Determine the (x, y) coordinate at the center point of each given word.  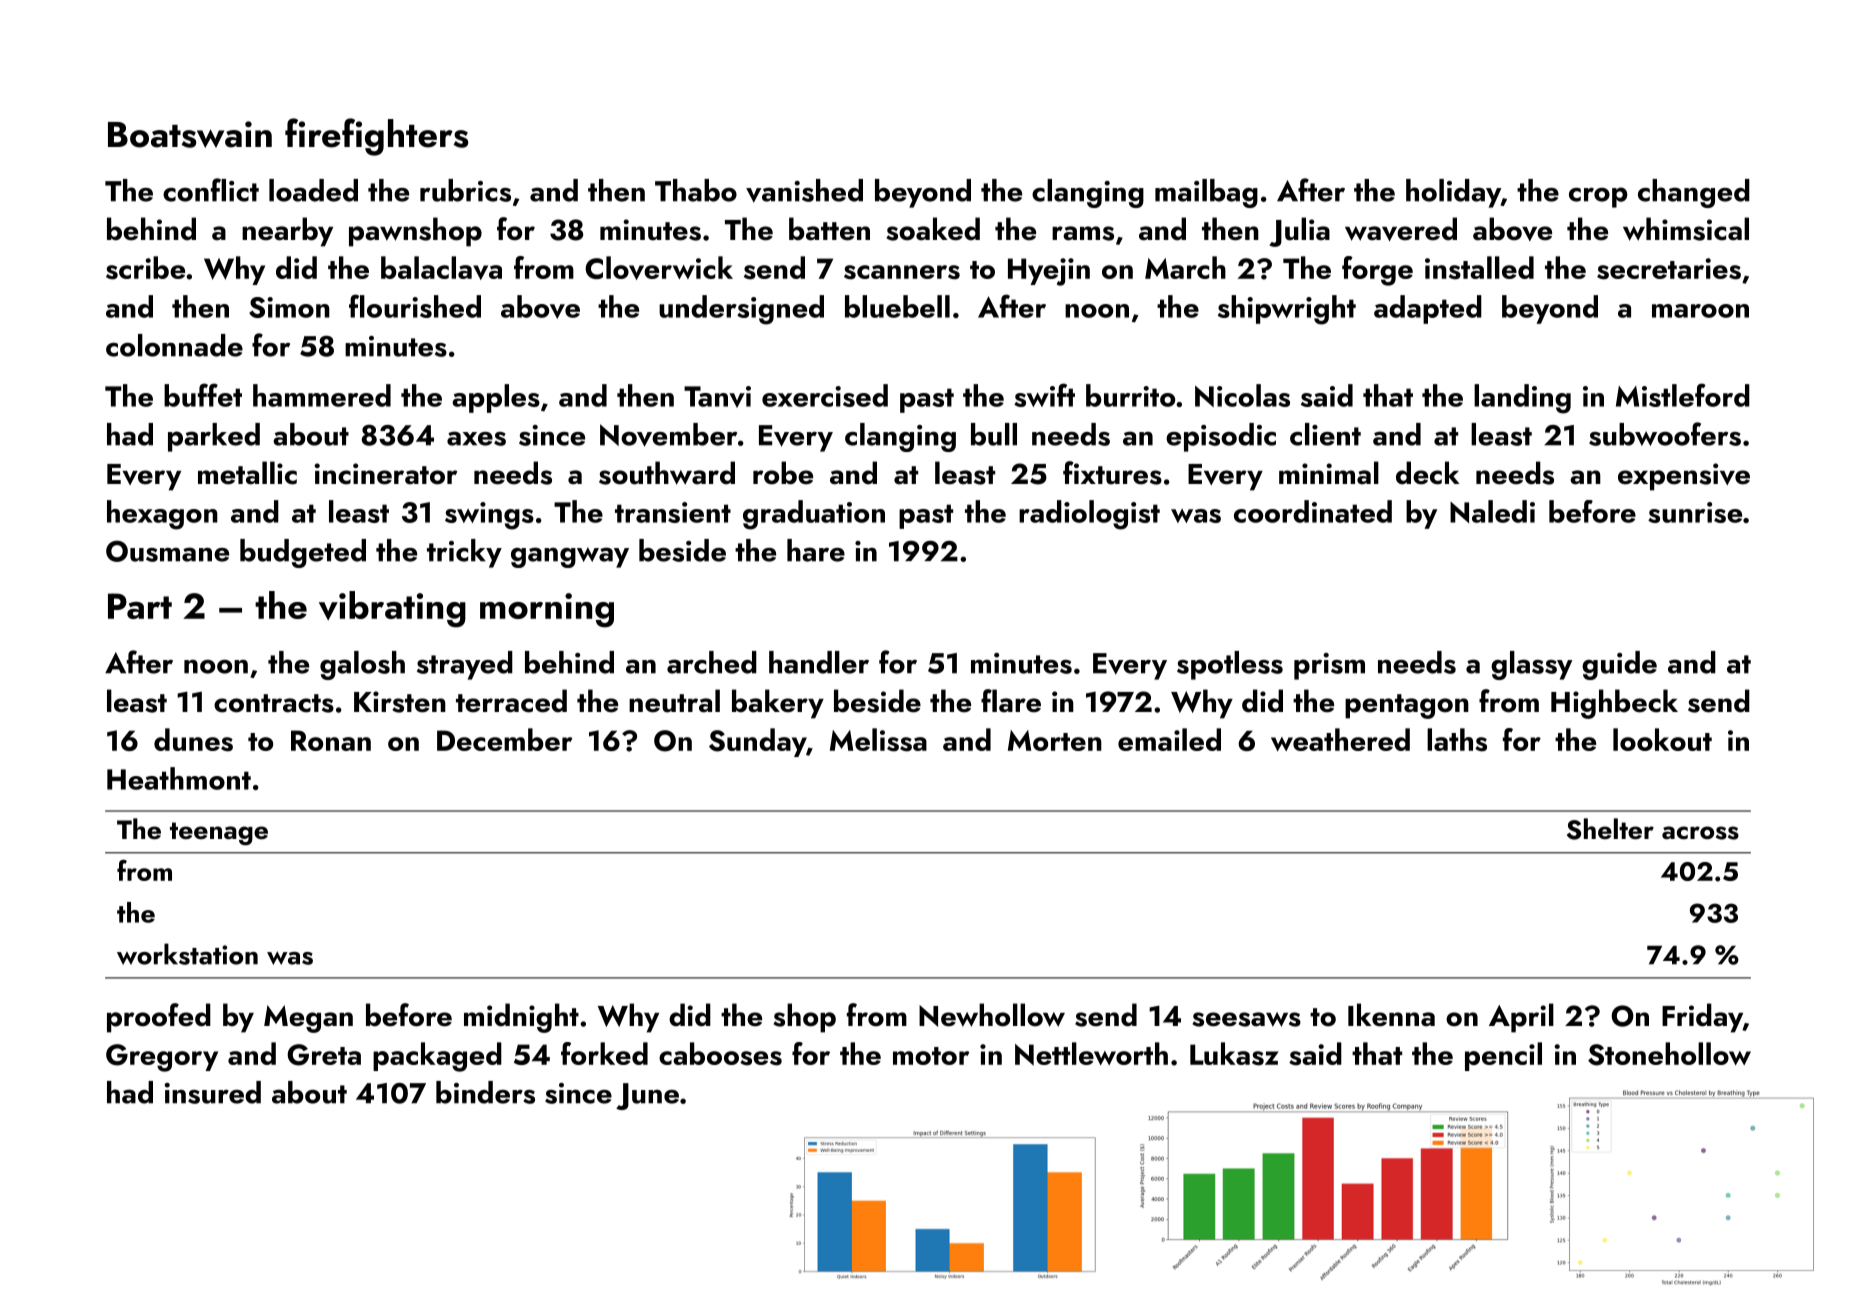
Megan (308, 1019)
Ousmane (167, 551)
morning (547, 610)
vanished (804, 191)
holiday (1453, 193)
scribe (145, 268)
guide (1619, 665)
